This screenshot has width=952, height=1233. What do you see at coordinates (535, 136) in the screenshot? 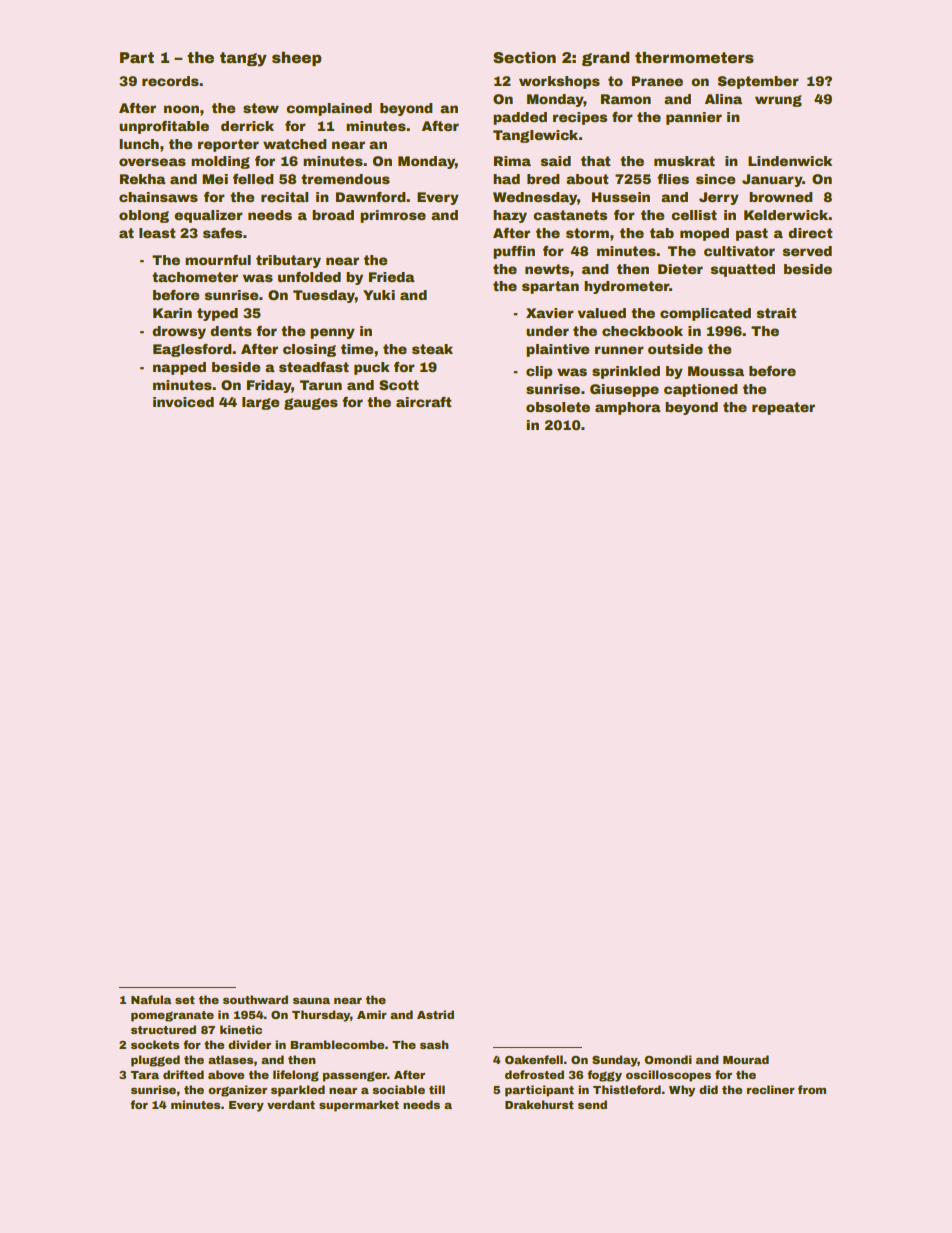
I see `Tanglewick` at bounding box center [535, 136].
